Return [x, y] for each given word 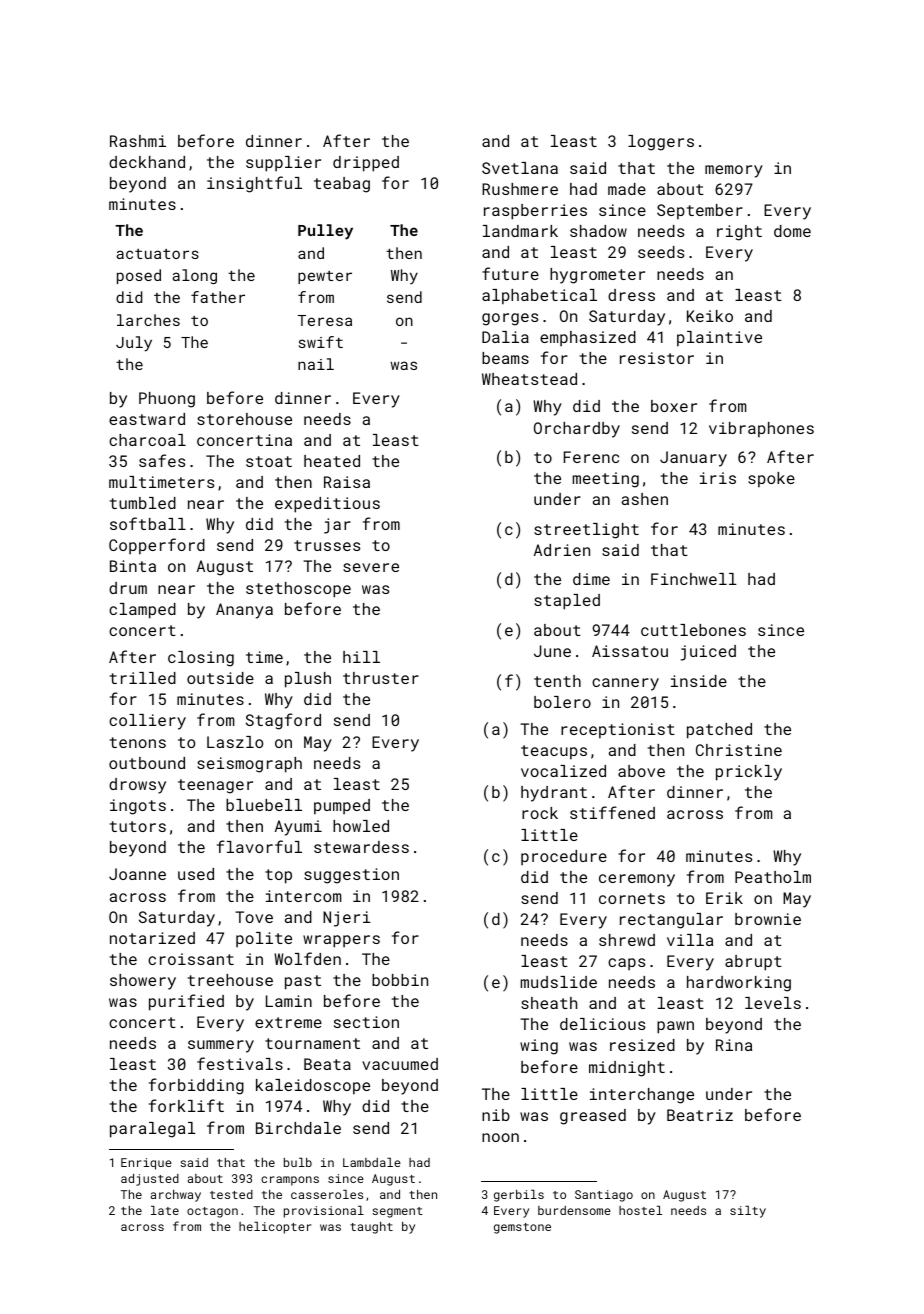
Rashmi [138, 141]
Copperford [157, 546]
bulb [298, 1162]
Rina [734, 1045]
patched [719, 731]
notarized [152, 938]
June [552, 651]
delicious [602, 1024]
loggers [661, 143]
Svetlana [520, 168]
